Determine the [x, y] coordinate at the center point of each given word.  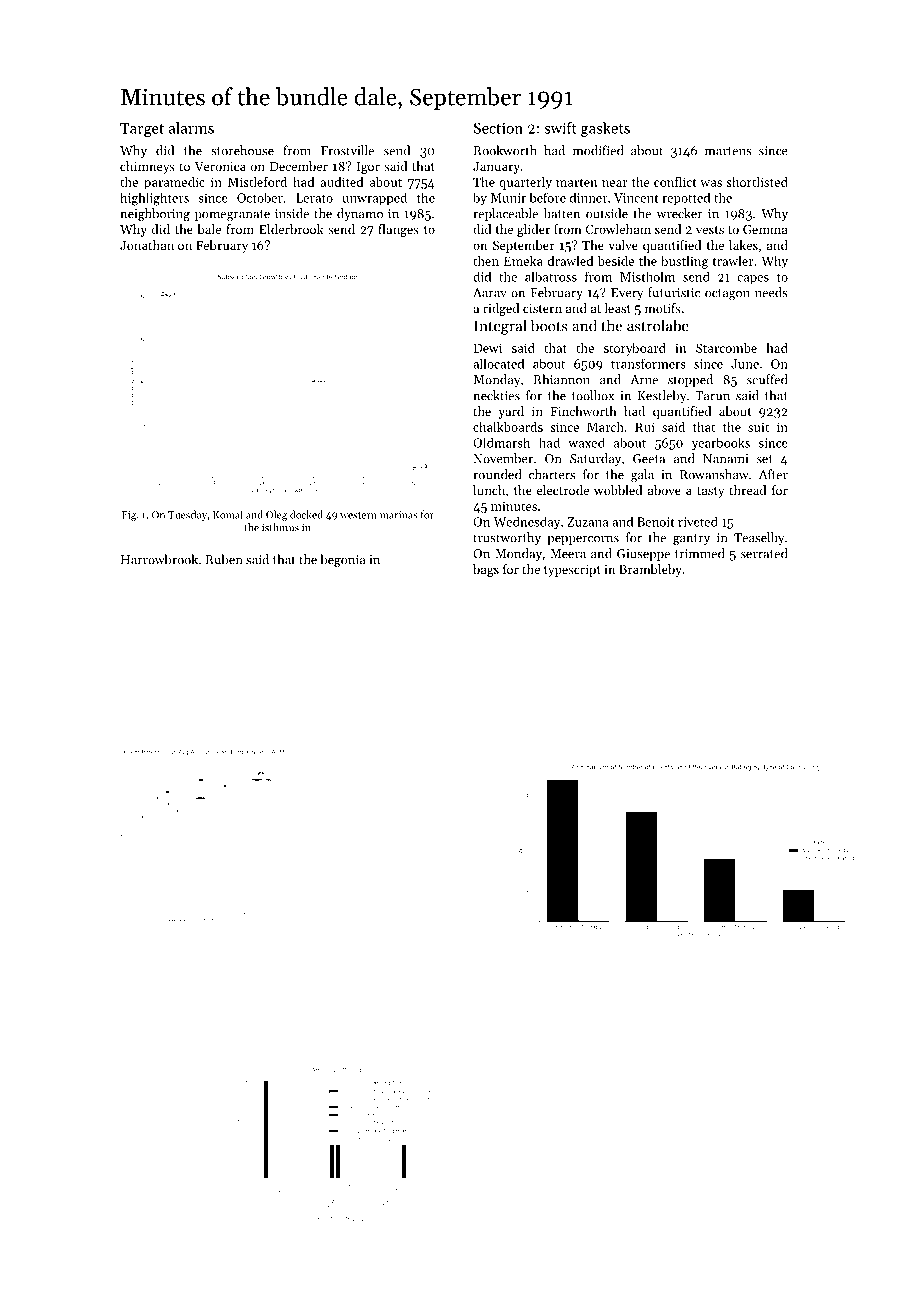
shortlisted [757, 182]
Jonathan [147, 245]
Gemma [765, 229]
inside [292, 213]
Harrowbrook [159, 559]
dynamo [360, 214]
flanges [398, 230]
